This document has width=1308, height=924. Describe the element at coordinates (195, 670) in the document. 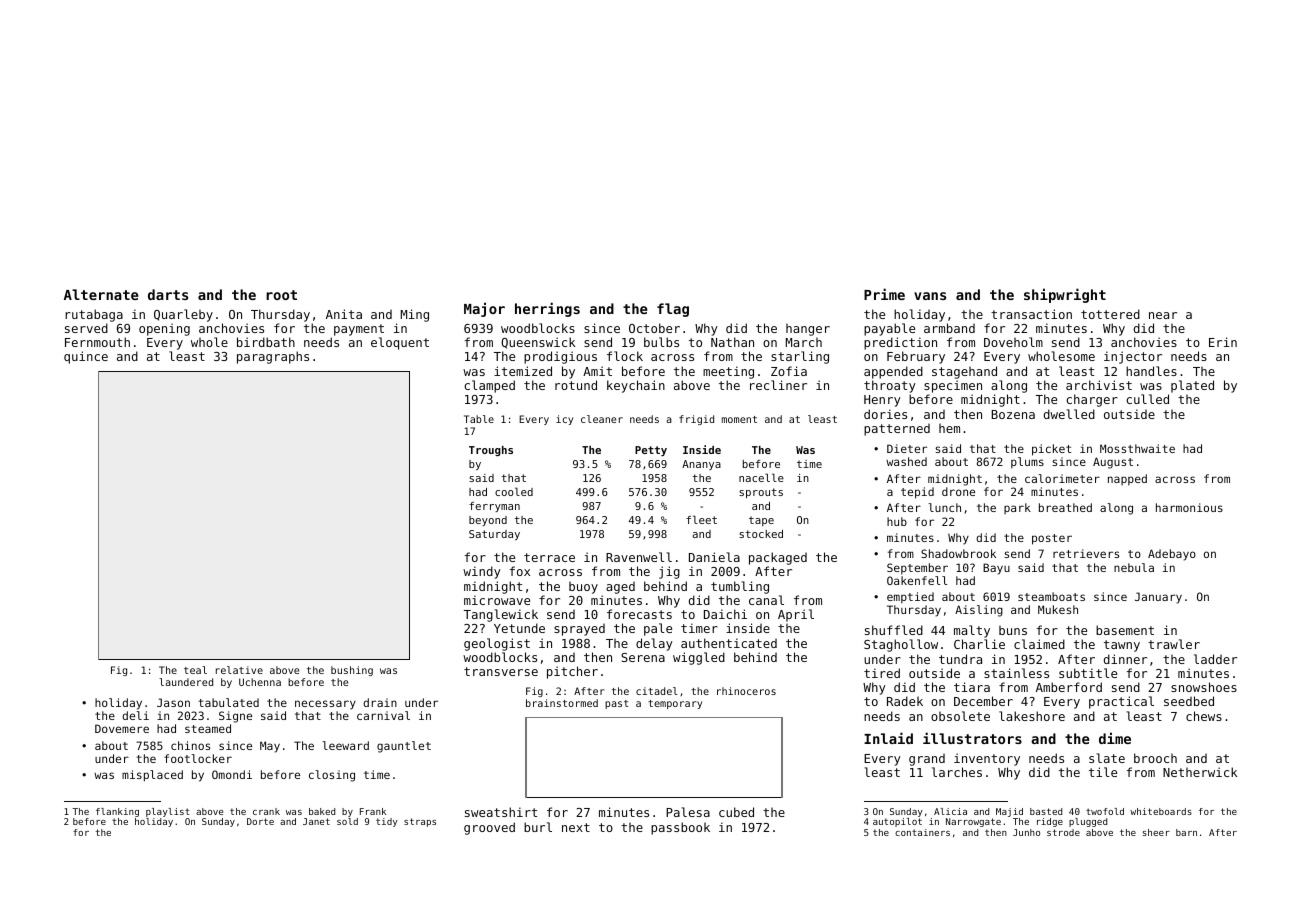

I see `teal` at that location.
